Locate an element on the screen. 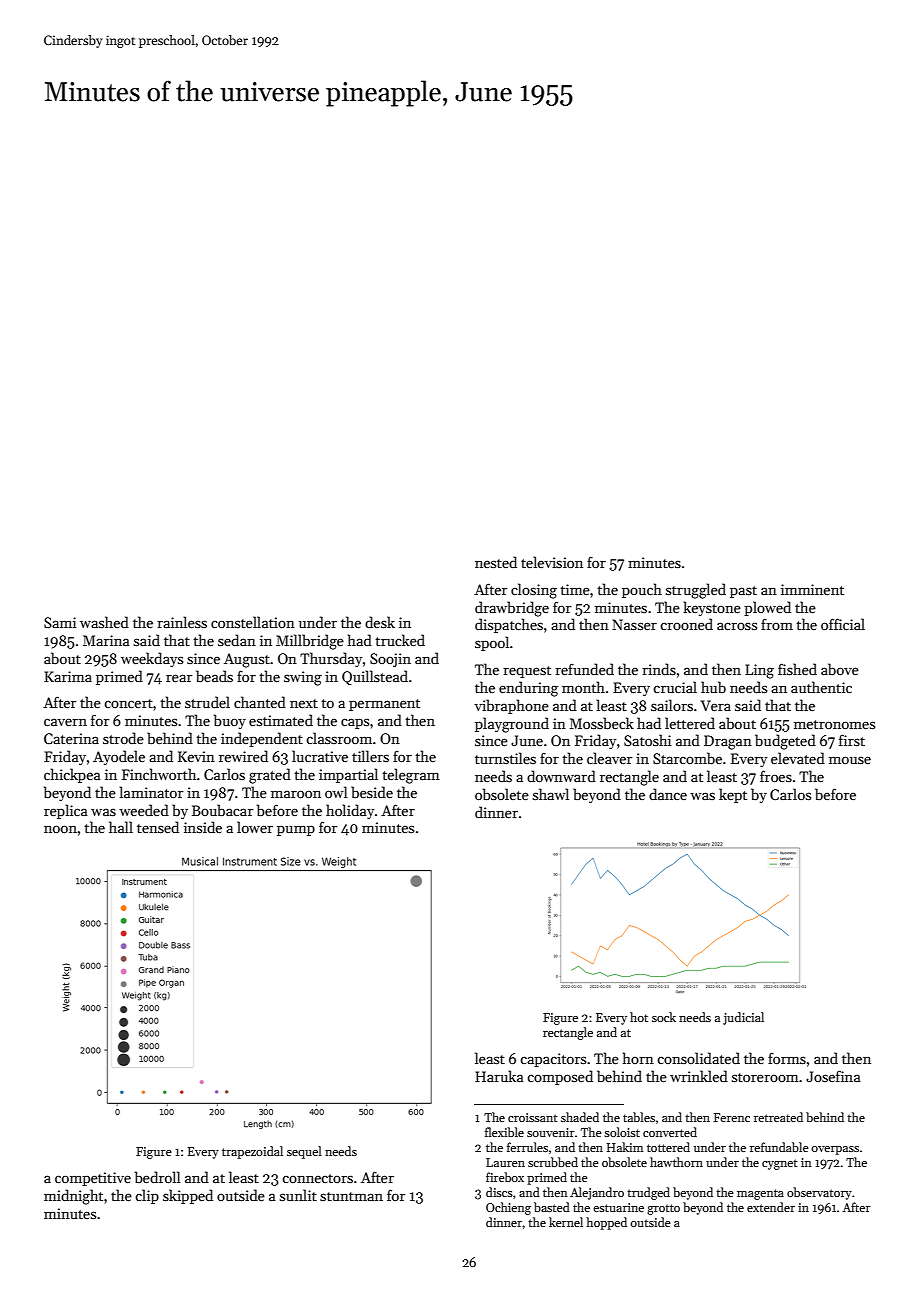  struggled is located at coordinates (696, 591).
